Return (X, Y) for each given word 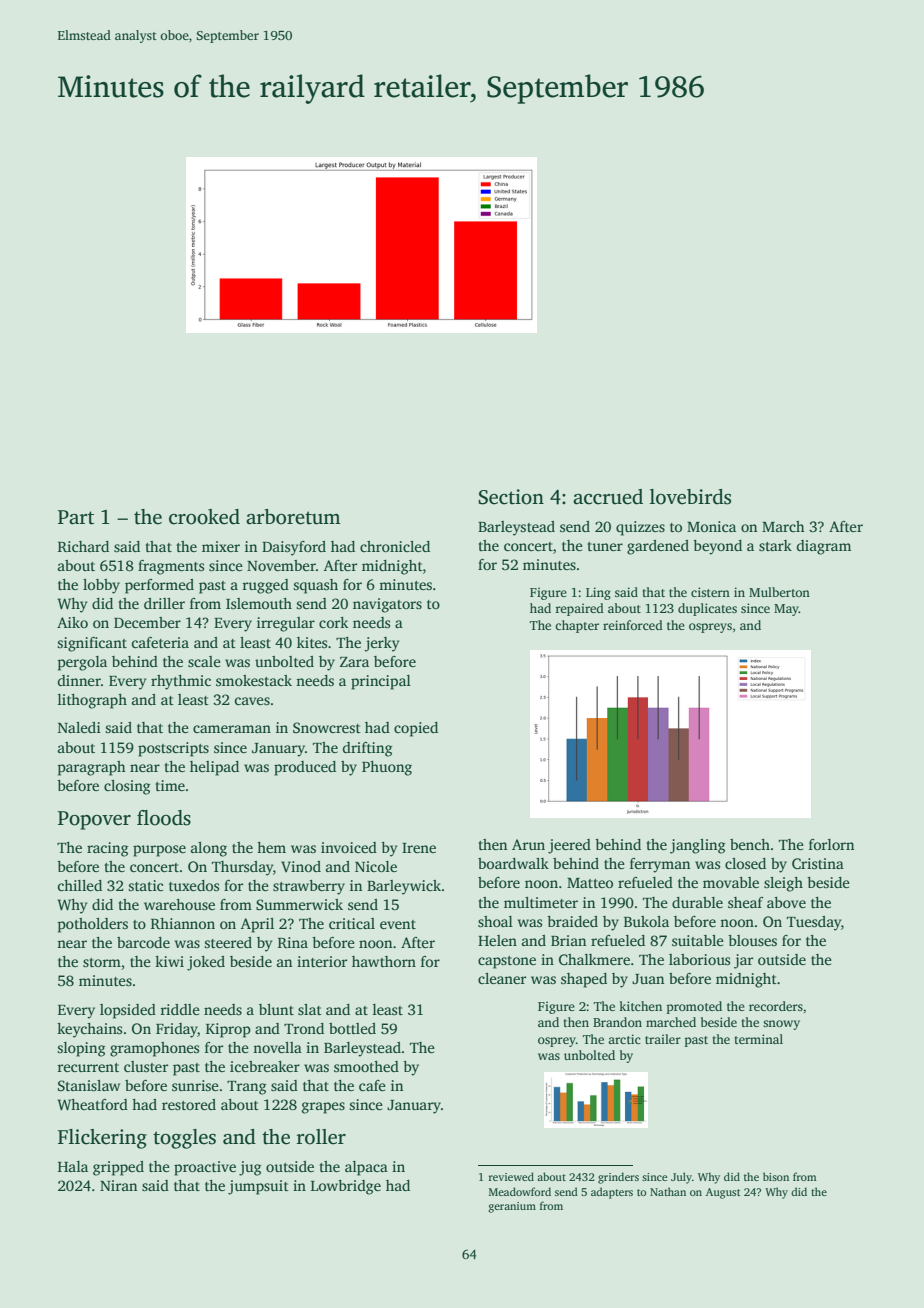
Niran (118, 1185)
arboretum (293, 517)
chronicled (395, 546)
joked (206, 963)
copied (416, 729)
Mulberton (779, 592)
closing (127, 787)
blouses (752, 940)
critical (352, 923)
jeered (569, 846)
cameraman (232, 729)
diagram (824, 547)
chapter (577, 626)
